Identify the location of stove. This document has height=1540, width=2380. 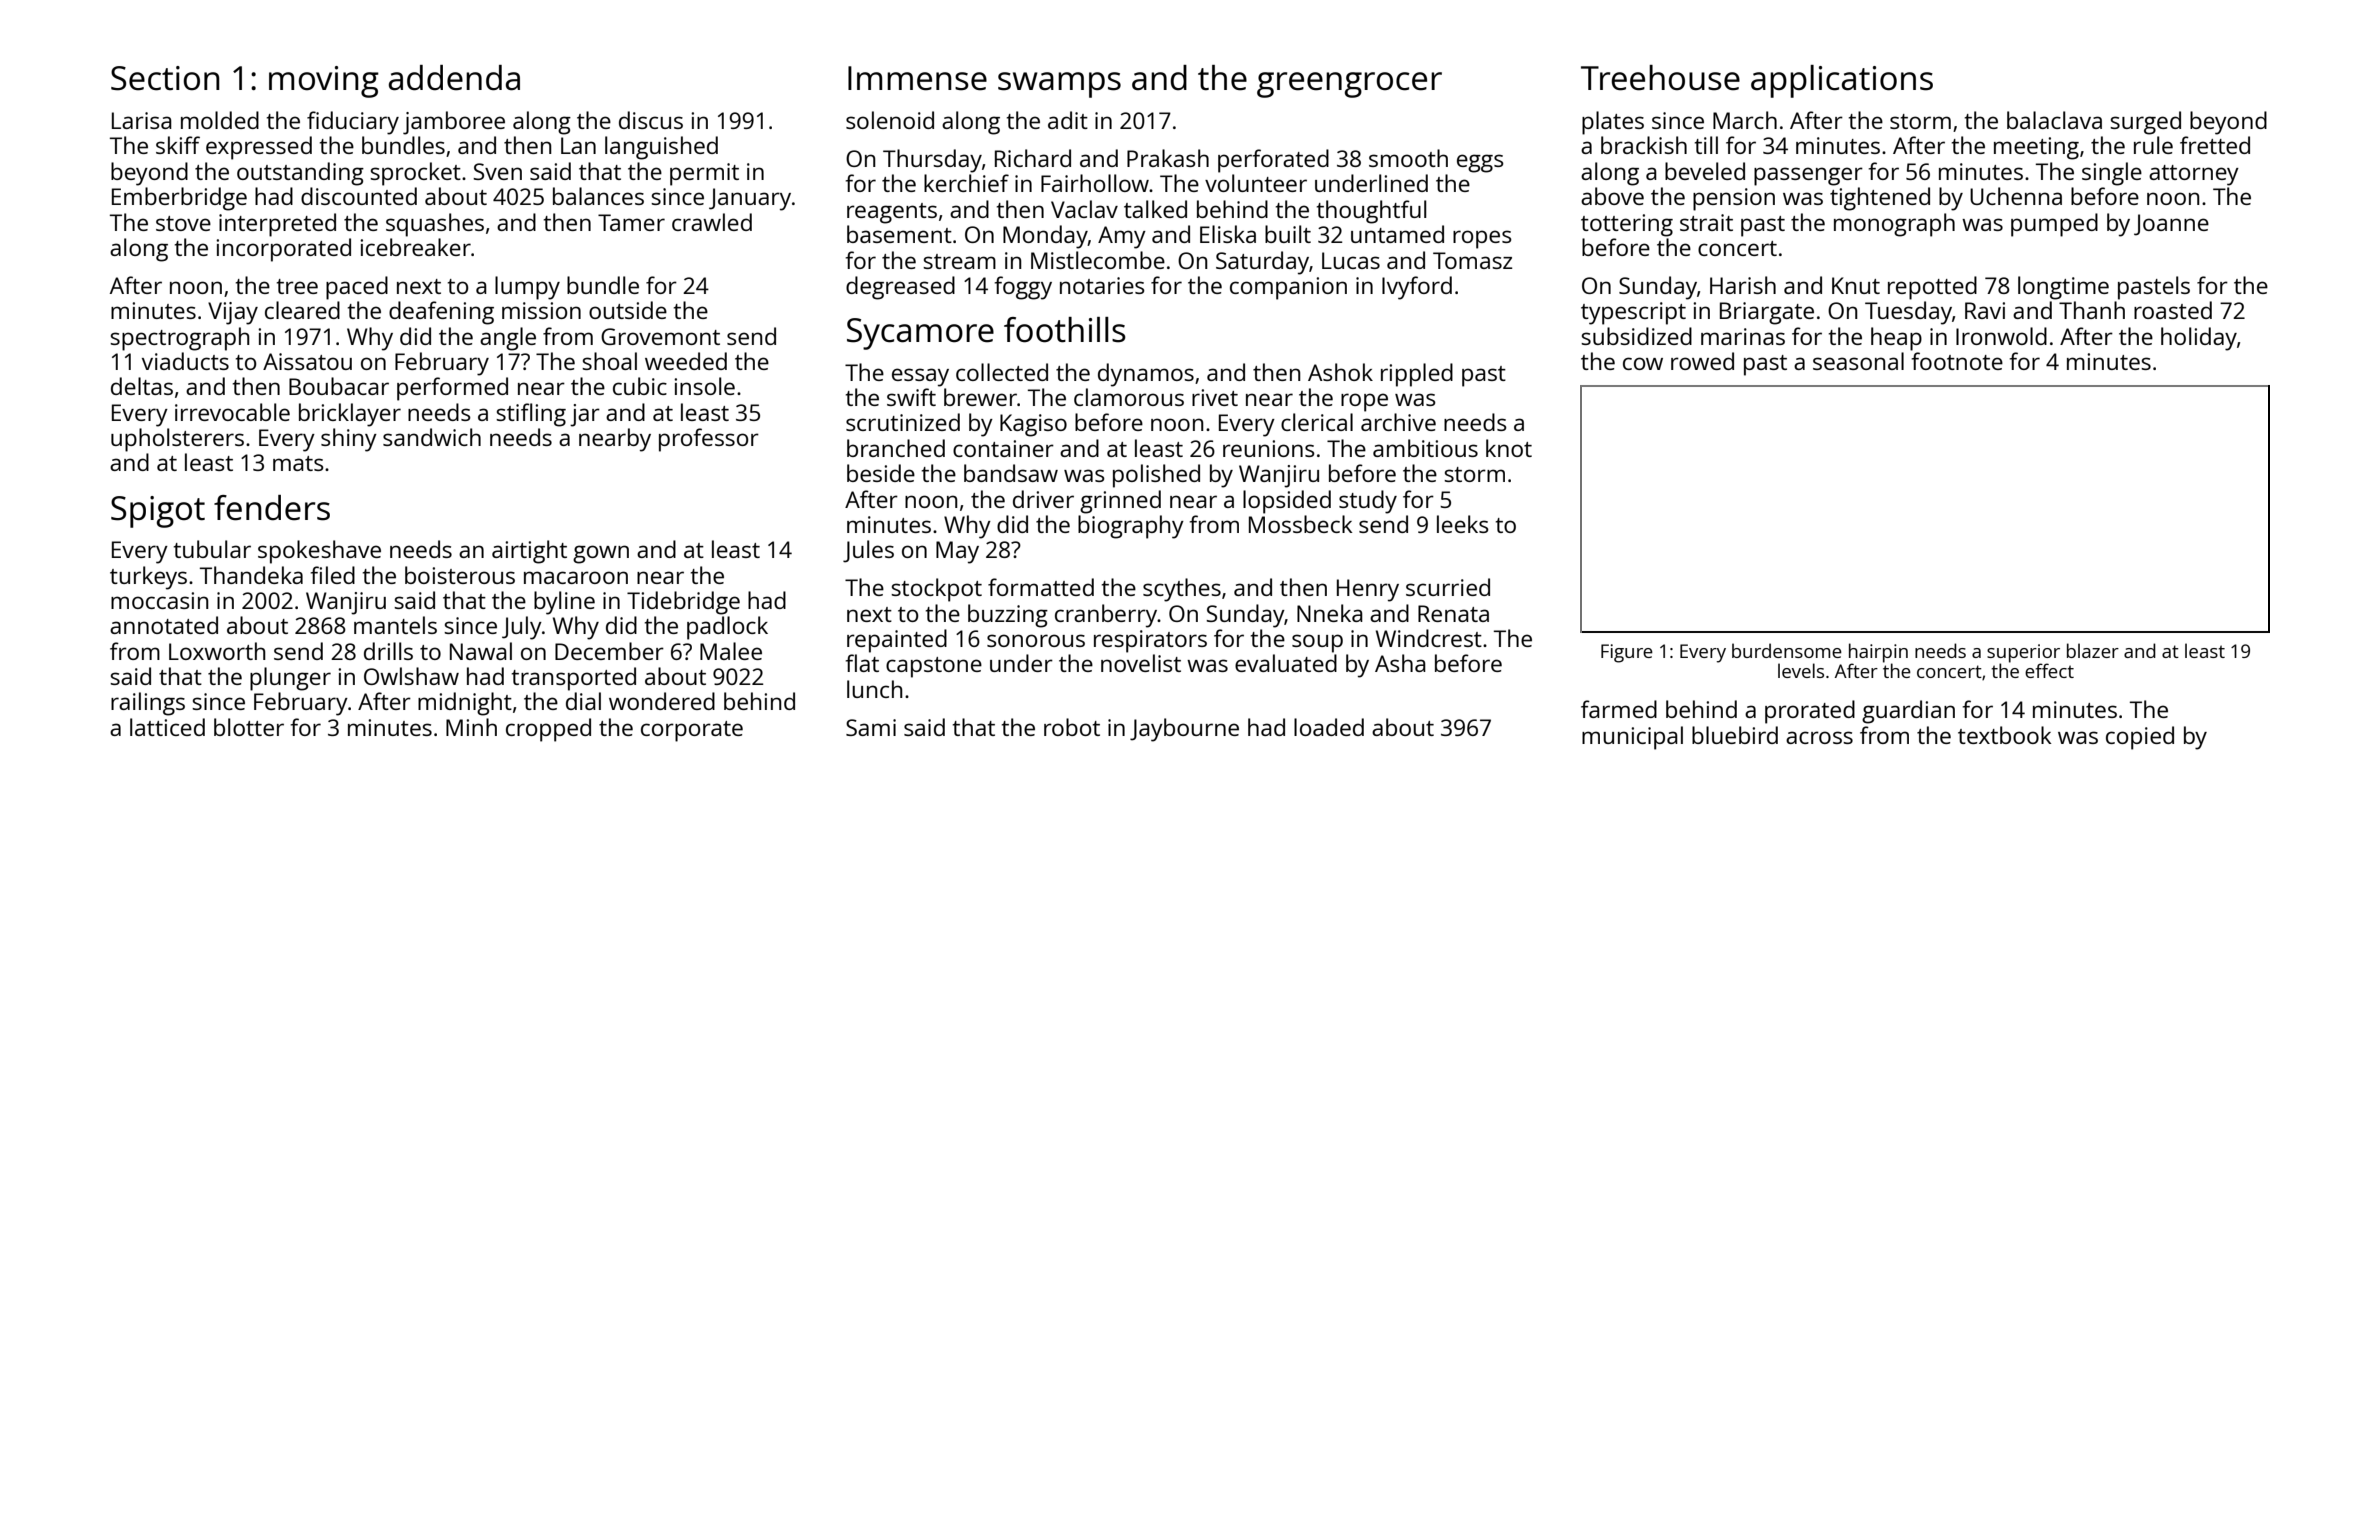
(183, 223).
